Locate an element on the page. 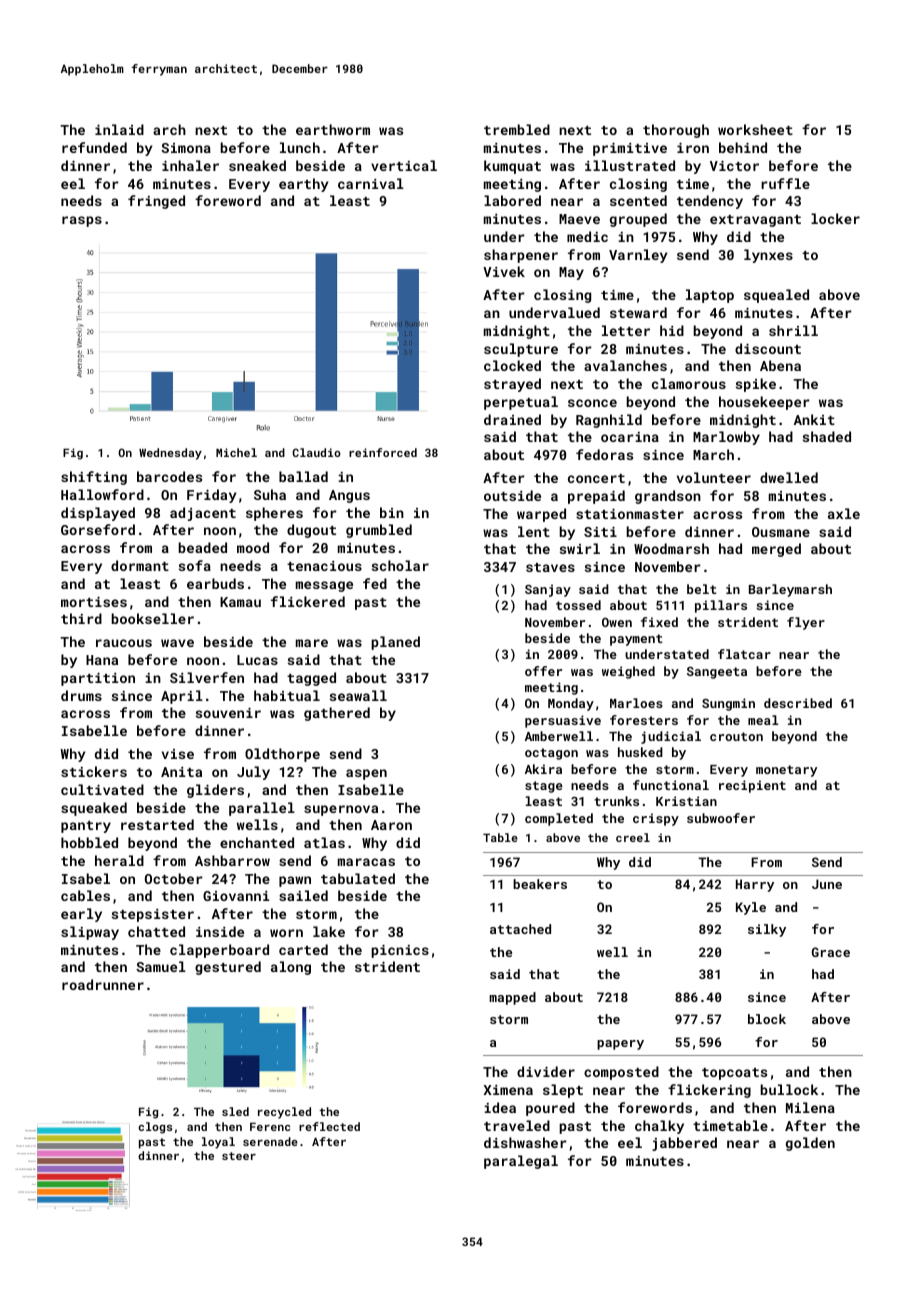  reinforced is located at coordinates (383, 452).
